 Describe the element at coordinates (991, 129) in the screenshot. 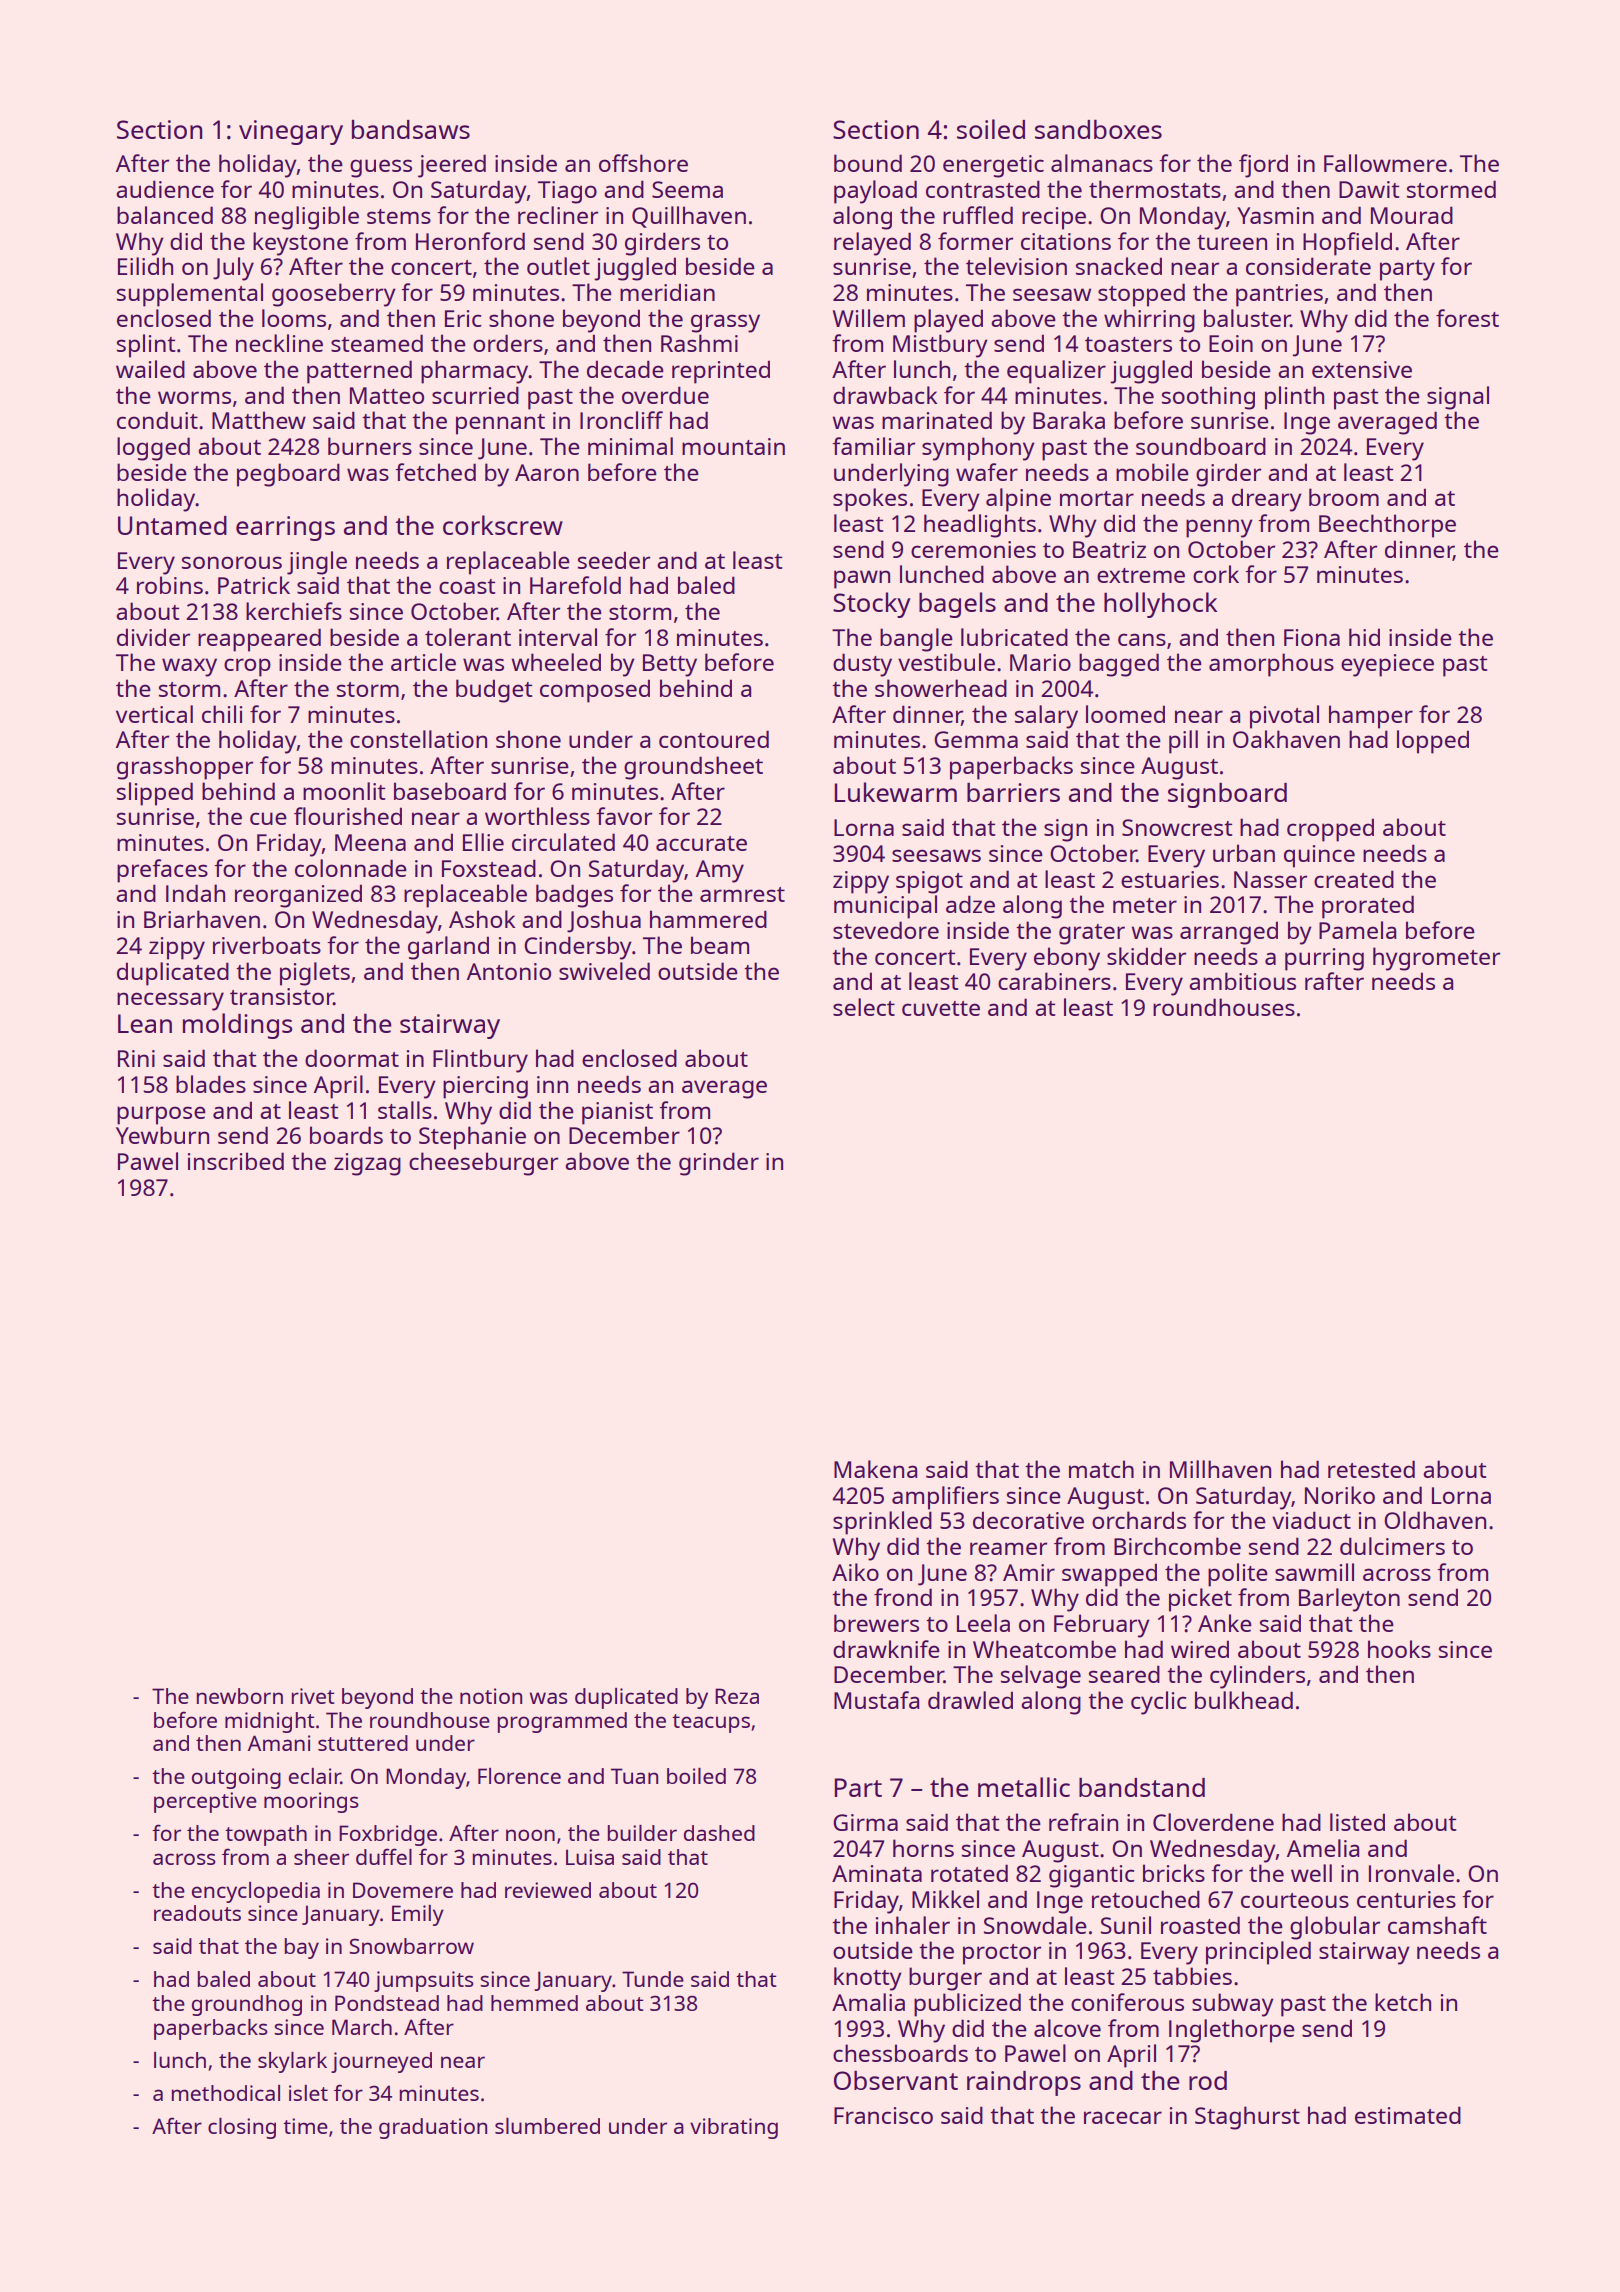

I see `soiled` at that location.
